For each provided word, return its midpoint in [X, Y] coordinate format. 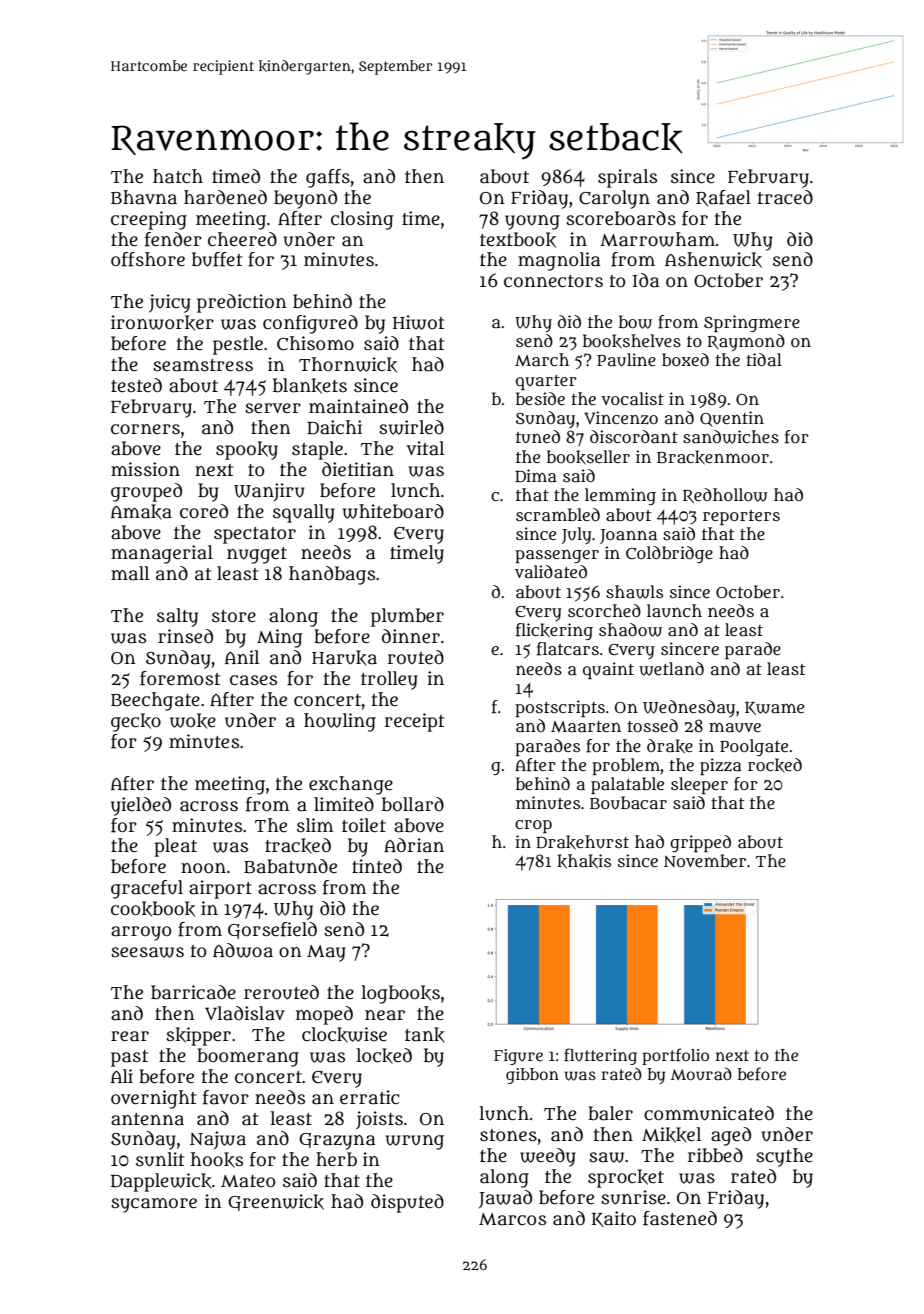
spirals [627, 178]
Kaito [614, 1219]
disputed [407, 1203]
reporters [741, 517]
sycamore [154, 1205]
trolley [389, 680]
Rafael [723, 198]
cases [253, 680]
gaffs [328, 178]
